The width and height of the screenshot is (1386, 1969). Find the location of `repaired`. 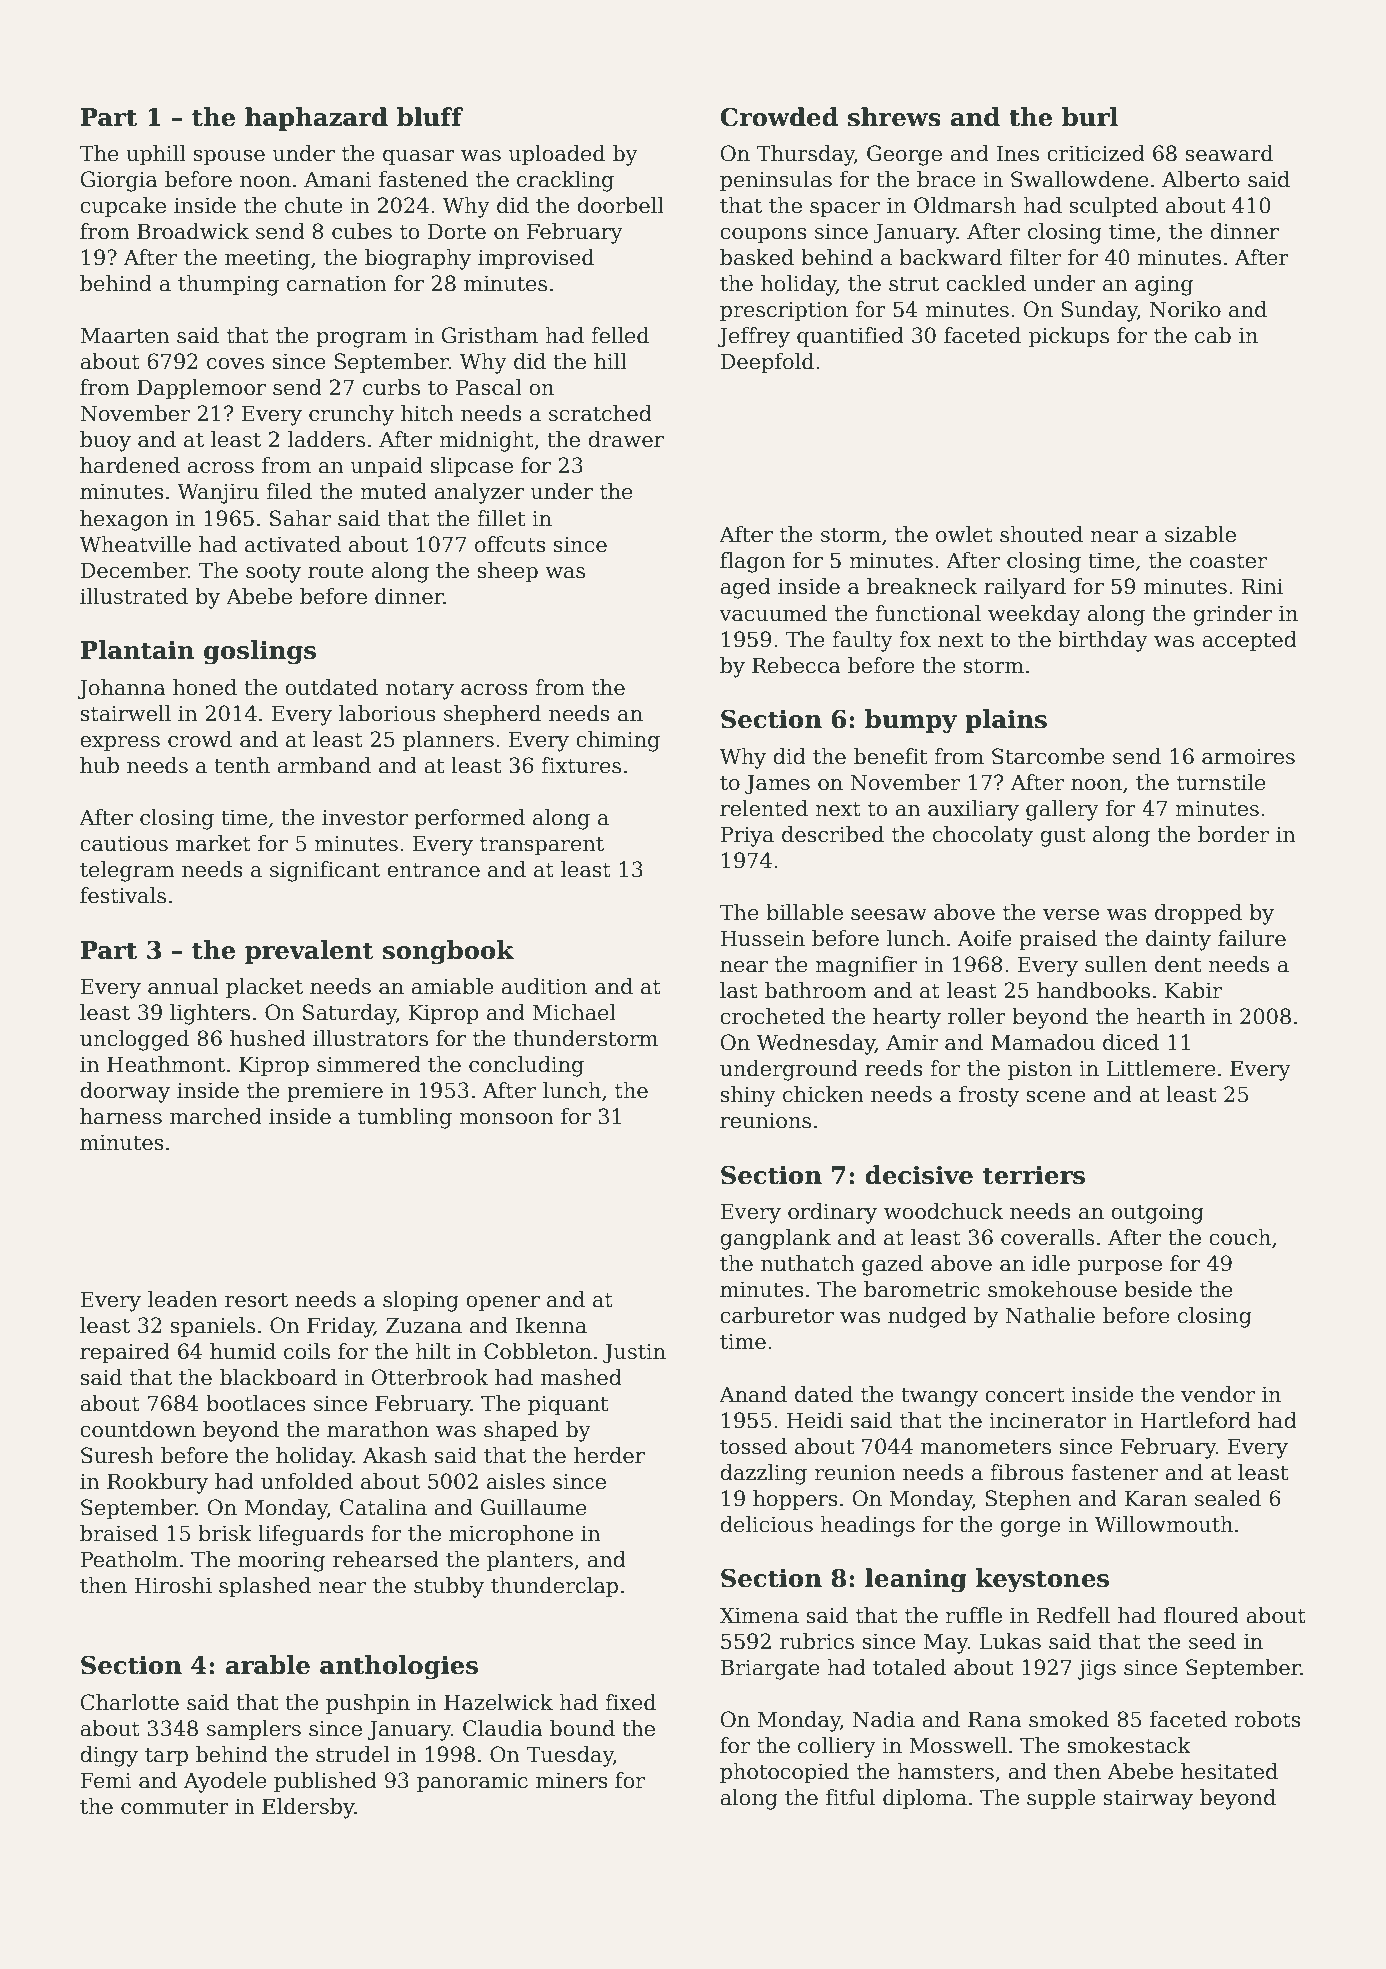

repaired is located at coordinates (125, 1353).
